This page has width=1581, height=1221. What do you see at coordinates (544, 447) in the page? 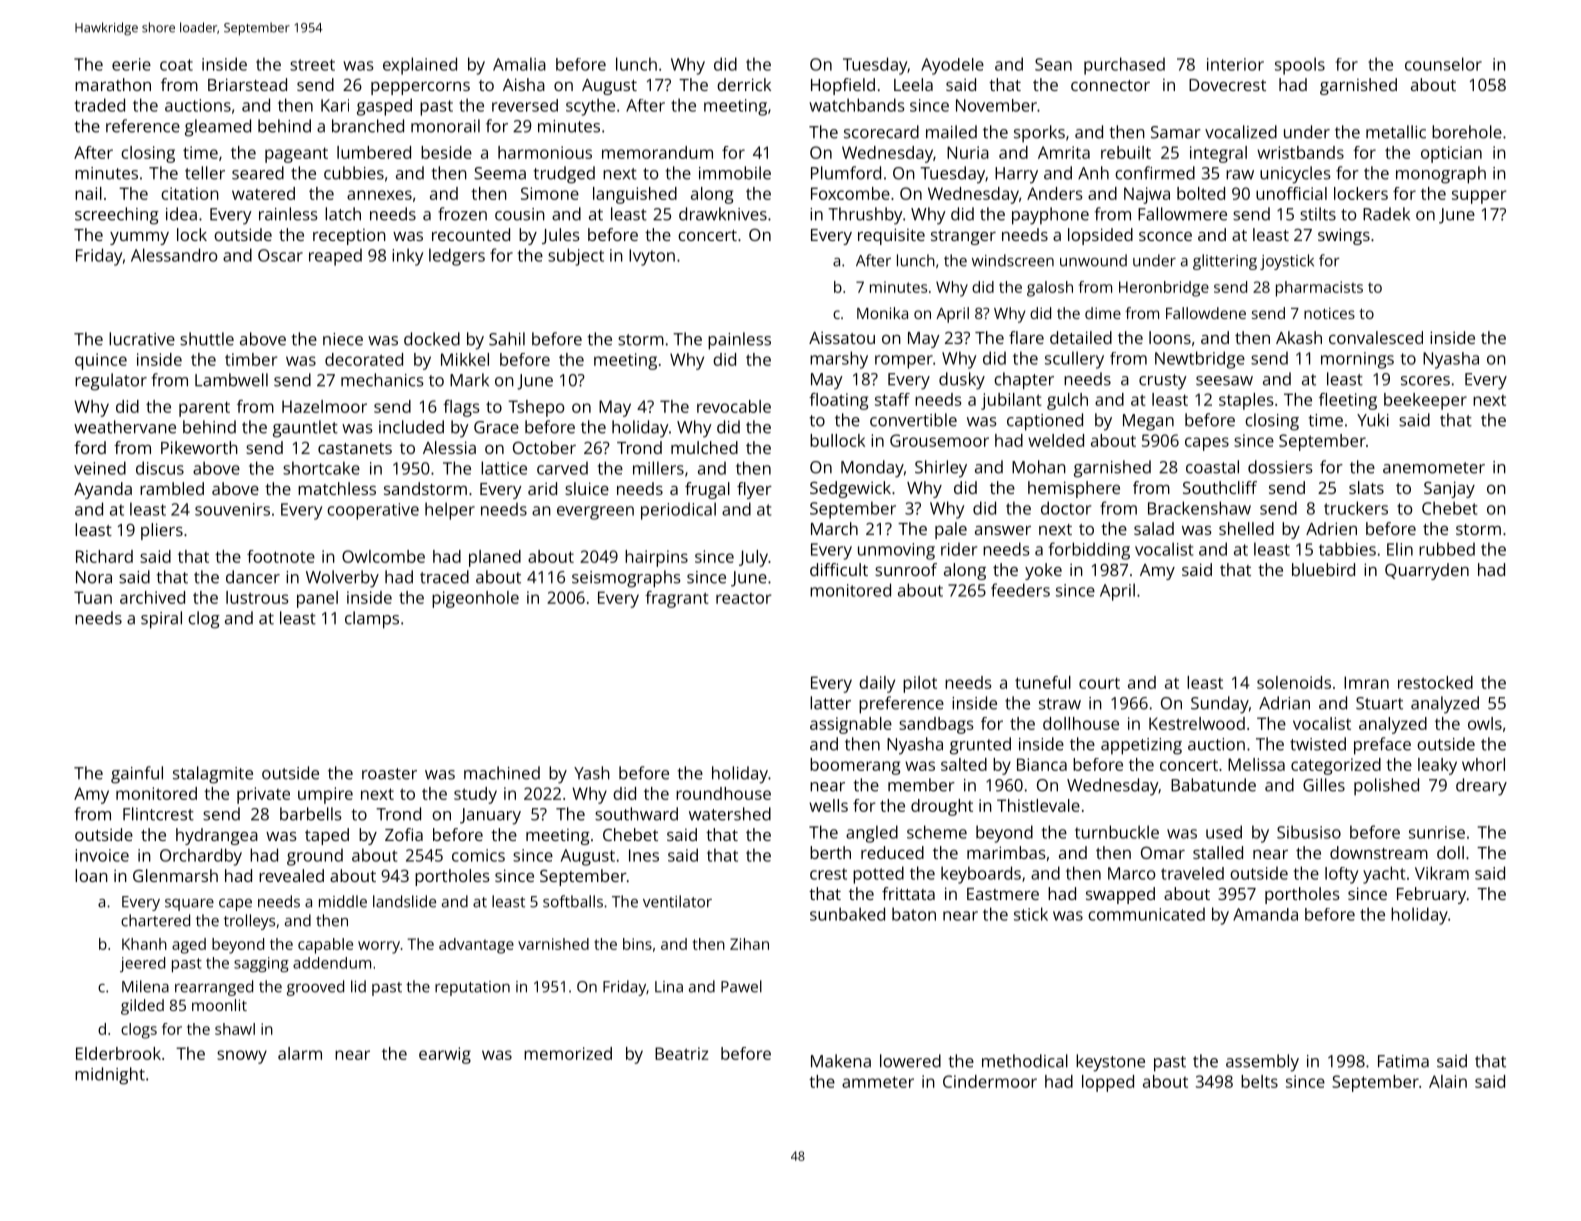
I see `October` at bounding box center [544, 447].
